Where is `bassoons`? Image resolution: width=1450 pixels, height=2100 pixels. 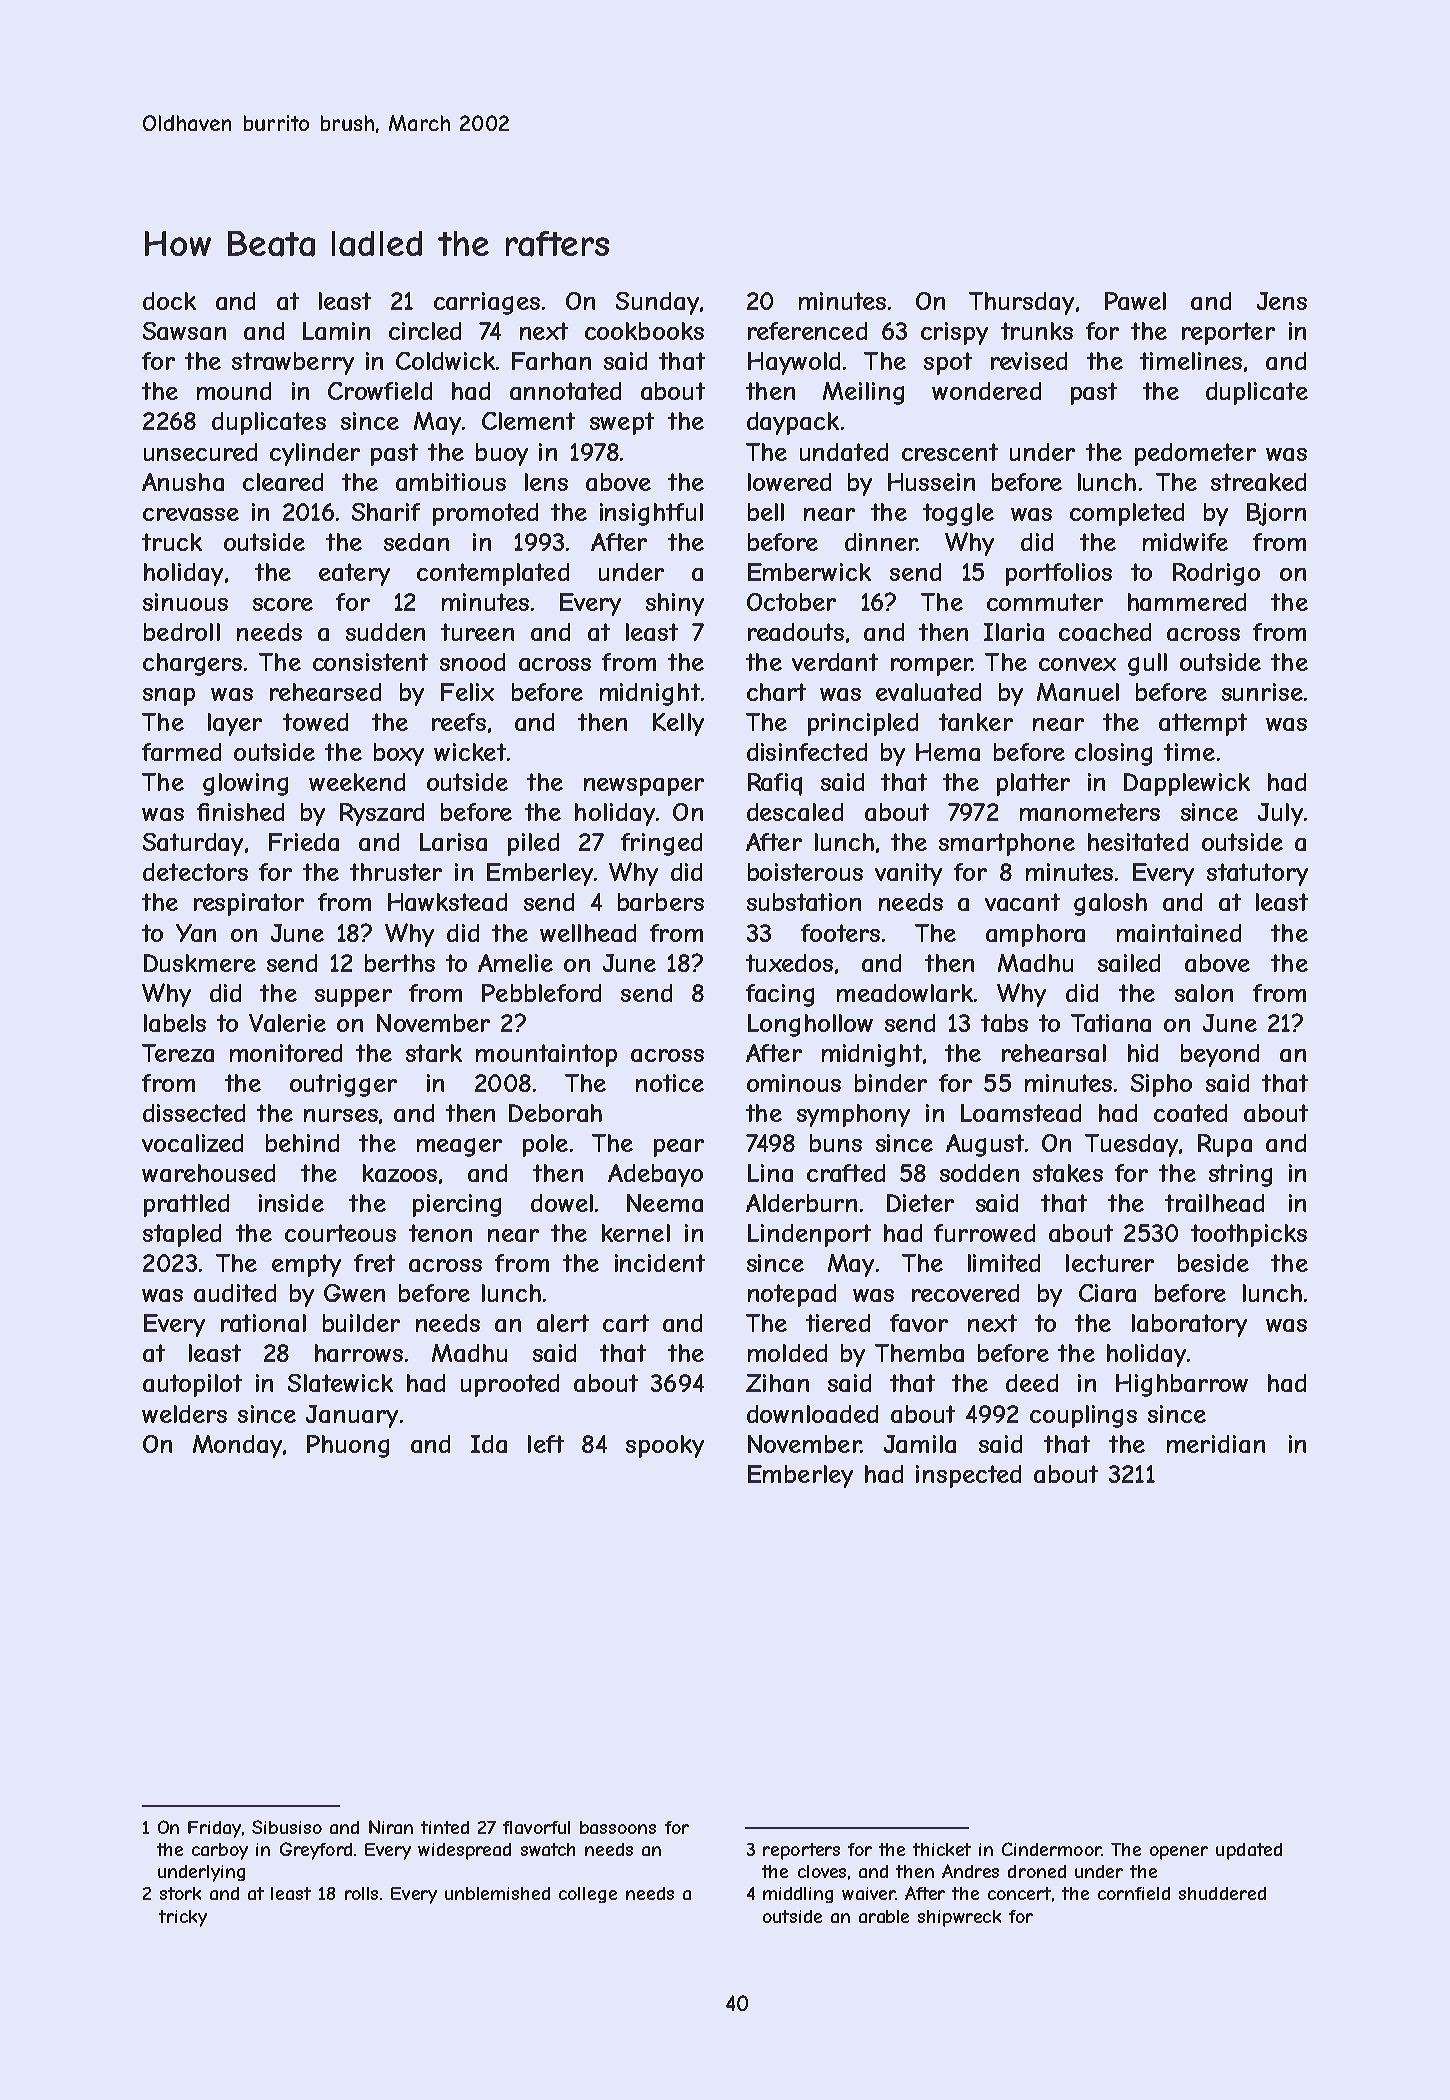
bassoons is located at coordinates (618, 1827).
